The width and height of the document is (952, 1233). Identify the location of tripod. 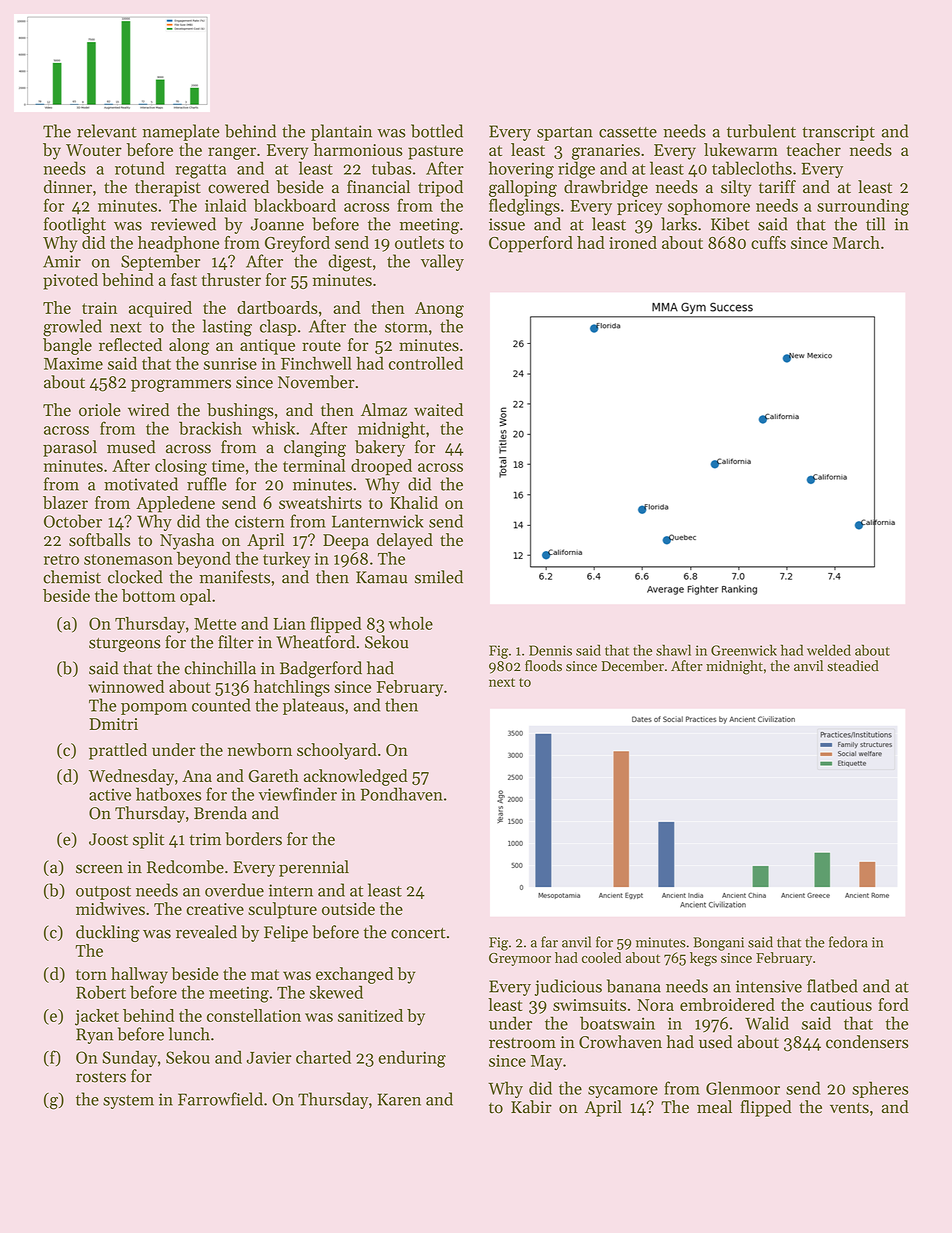
(440, 188).
